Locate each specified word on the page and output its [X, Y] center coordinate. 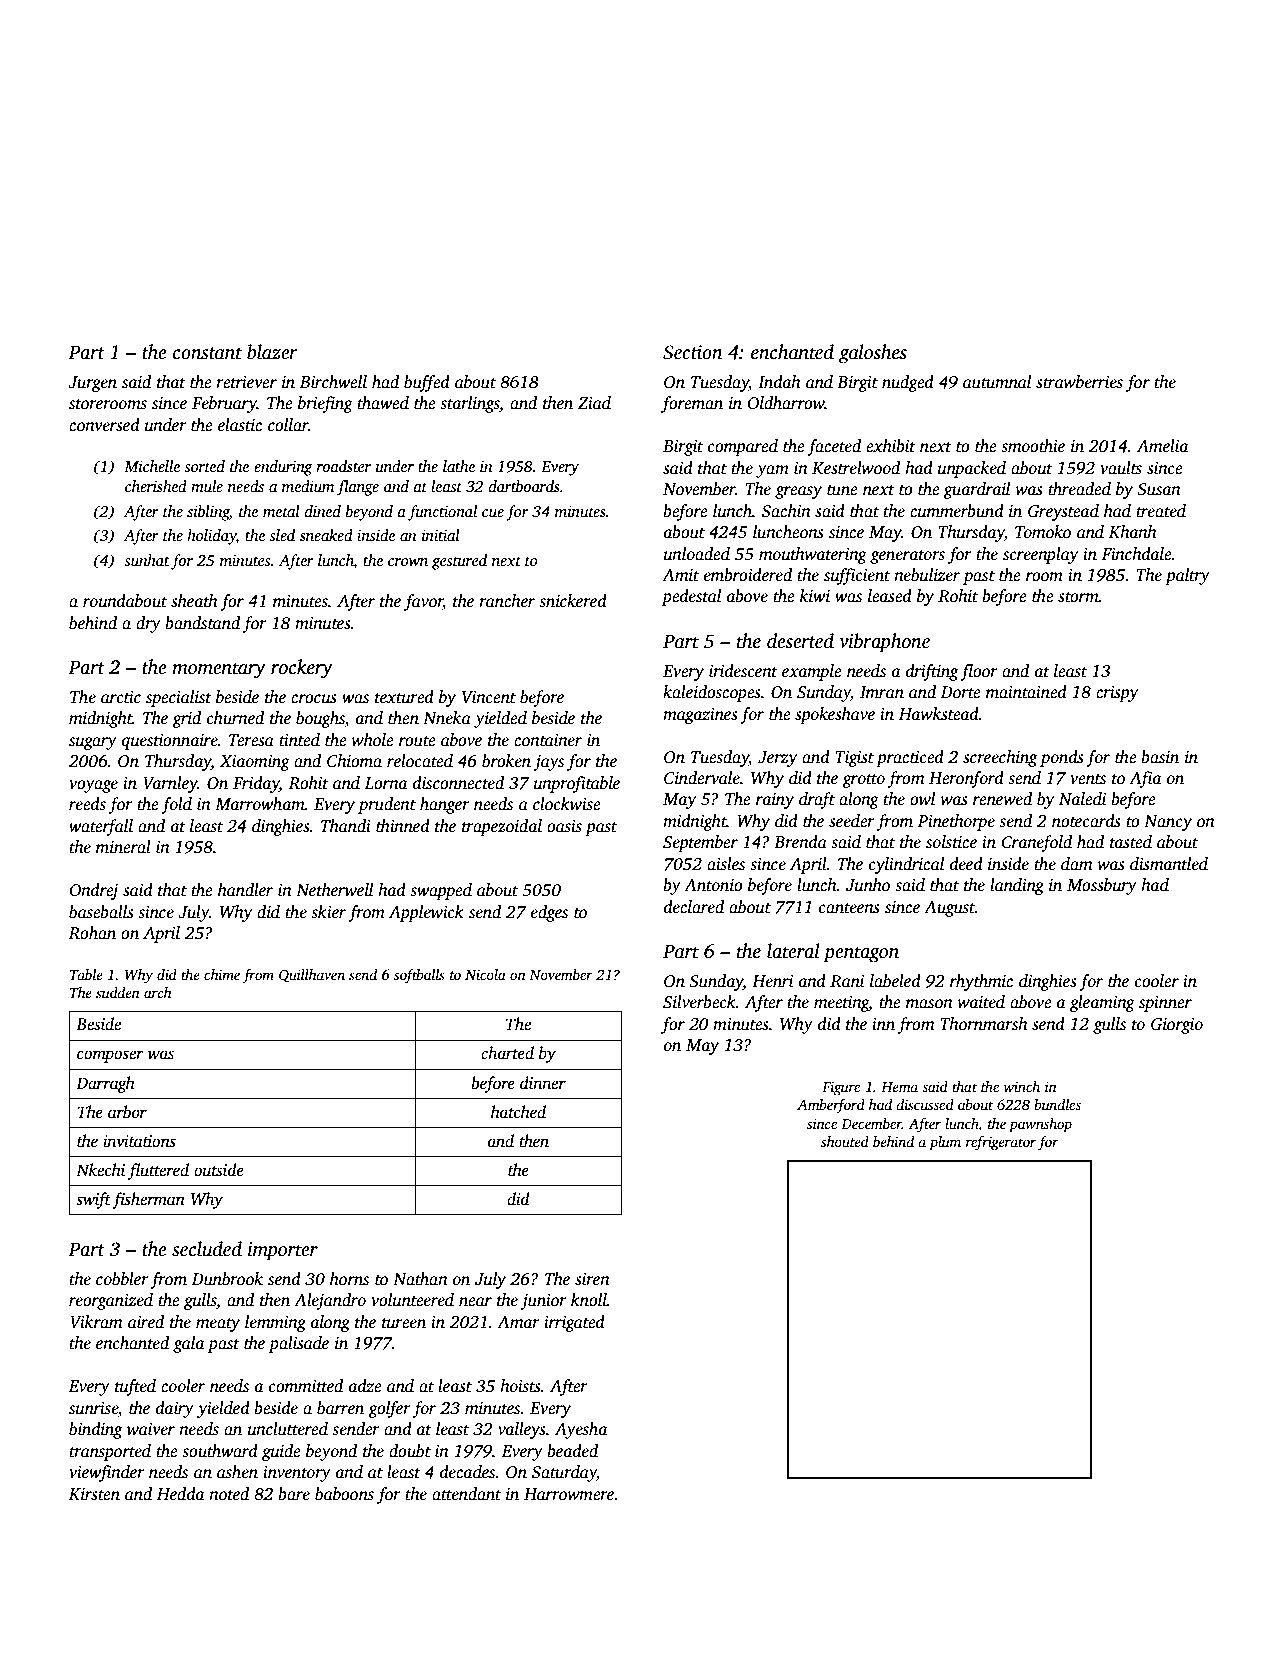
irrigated [574, 1323]
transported [110, 1452]
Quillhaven [312, 976]
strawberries [1079, 382]
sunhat [147, 560]
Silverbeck [699, 1002]
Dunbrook [227, 1279]
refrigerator [1001, 1143]
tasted [1131, 842]
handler [245, 890]
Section [693, 352]
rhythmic [981, 982]
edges [549, 913]
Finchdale [1136, 554]
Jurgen [92, 384]
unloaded [697, 554]
